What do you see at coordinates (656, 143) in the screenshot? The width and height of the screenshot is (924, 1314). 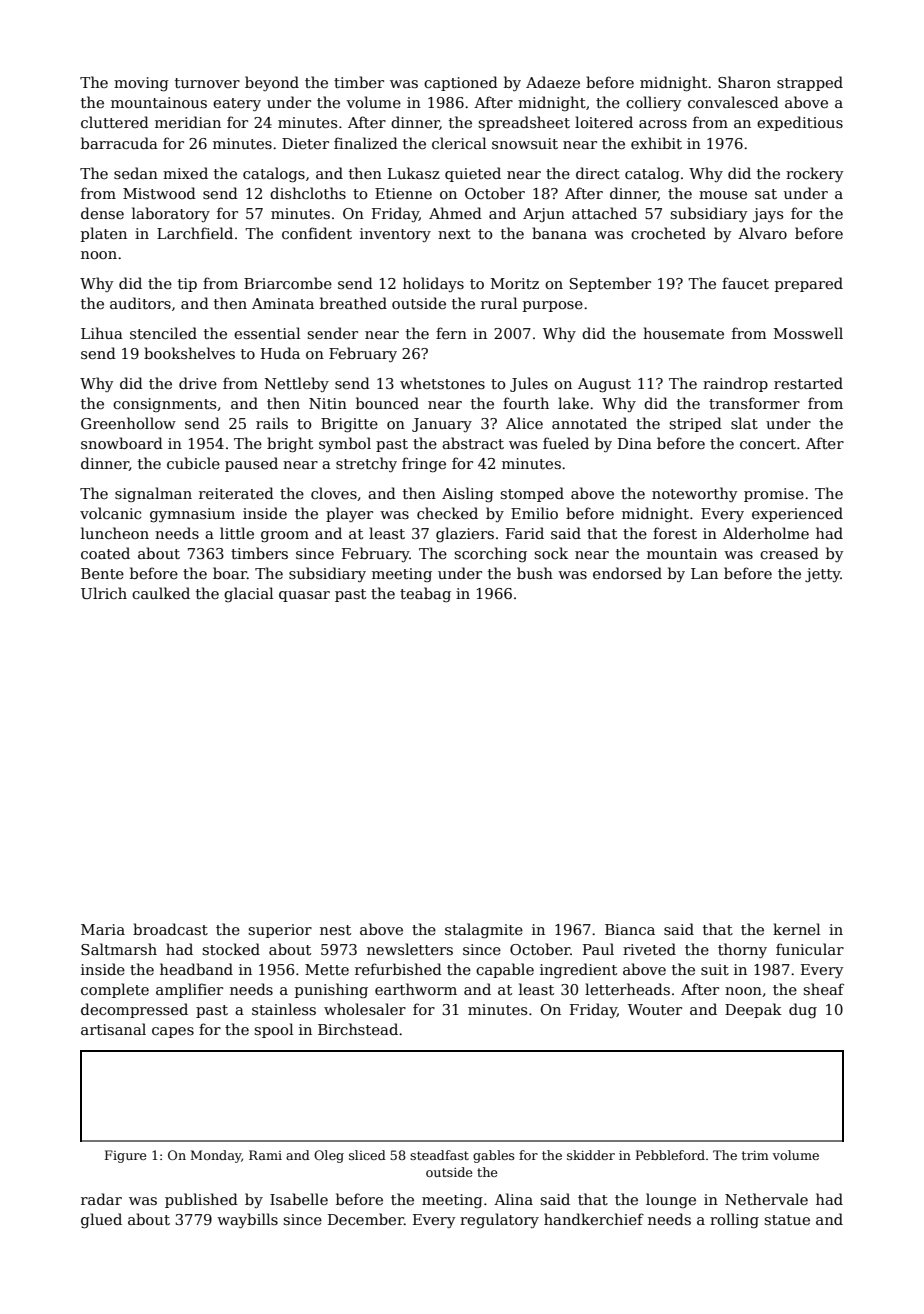 I see `exhibit` at bounding box center [656, 143].
